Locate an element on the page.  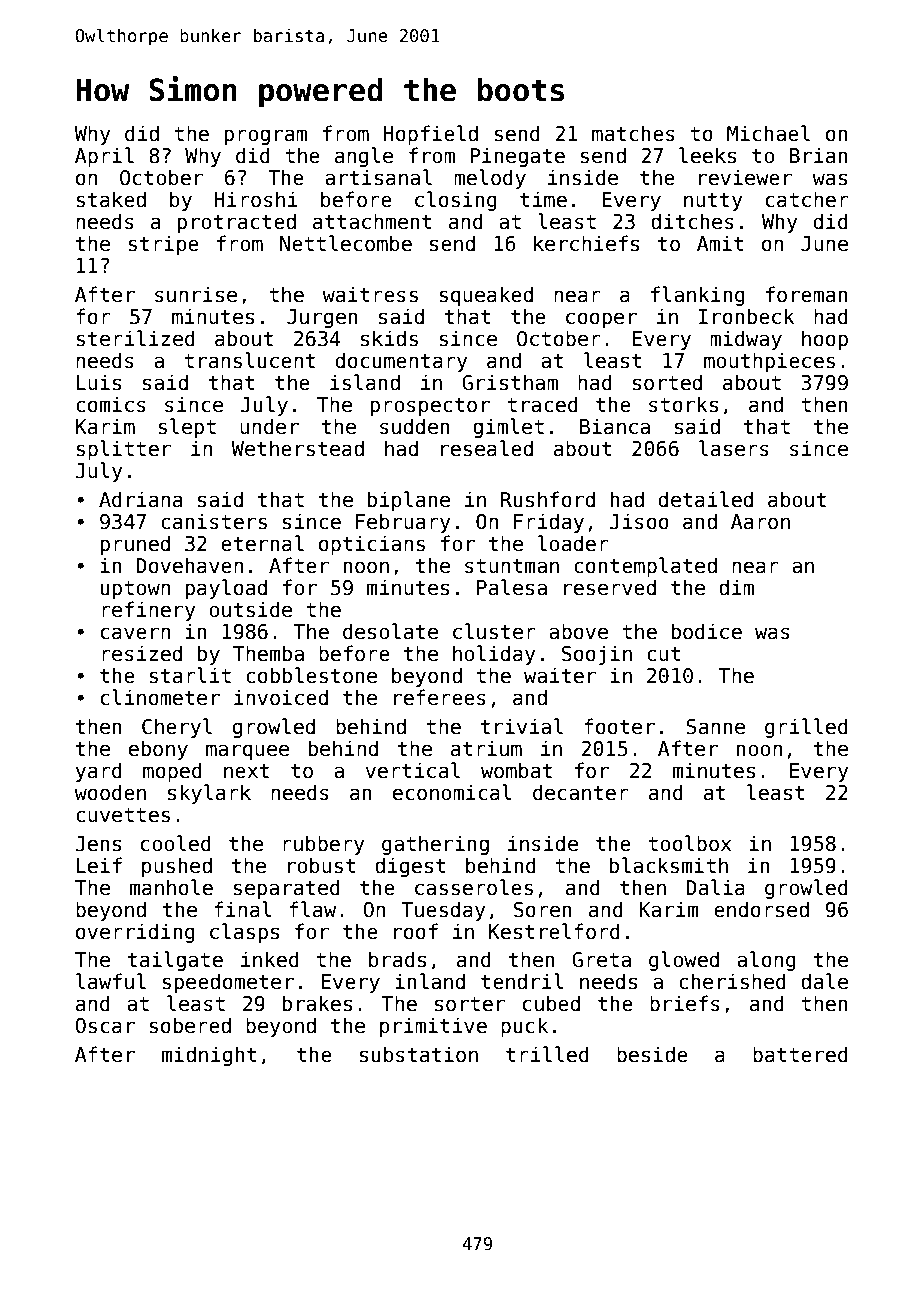
flanking is located at coordinates (698, 296).
